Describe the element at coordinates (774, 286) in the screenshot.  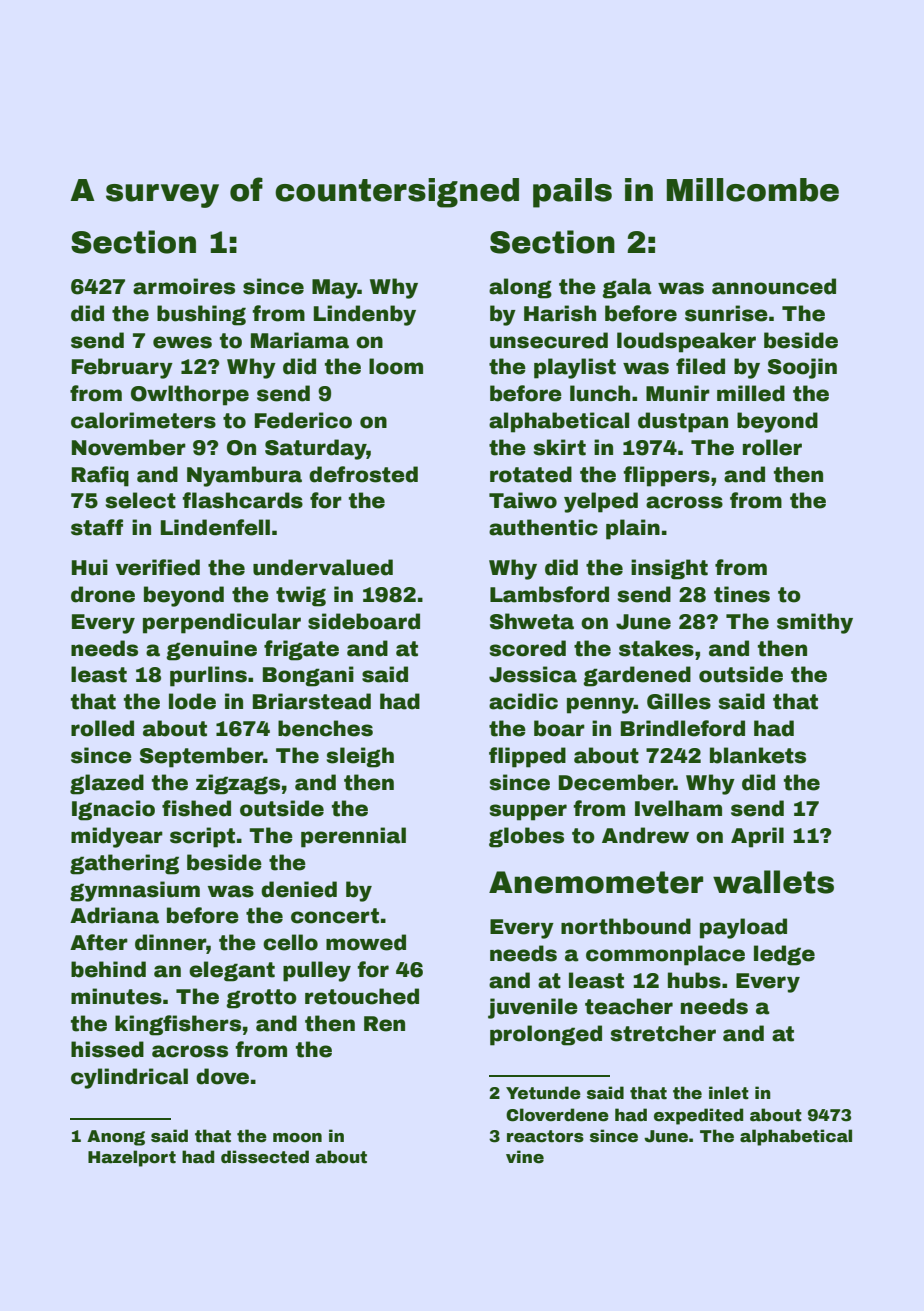
I see `announced` at that location.
